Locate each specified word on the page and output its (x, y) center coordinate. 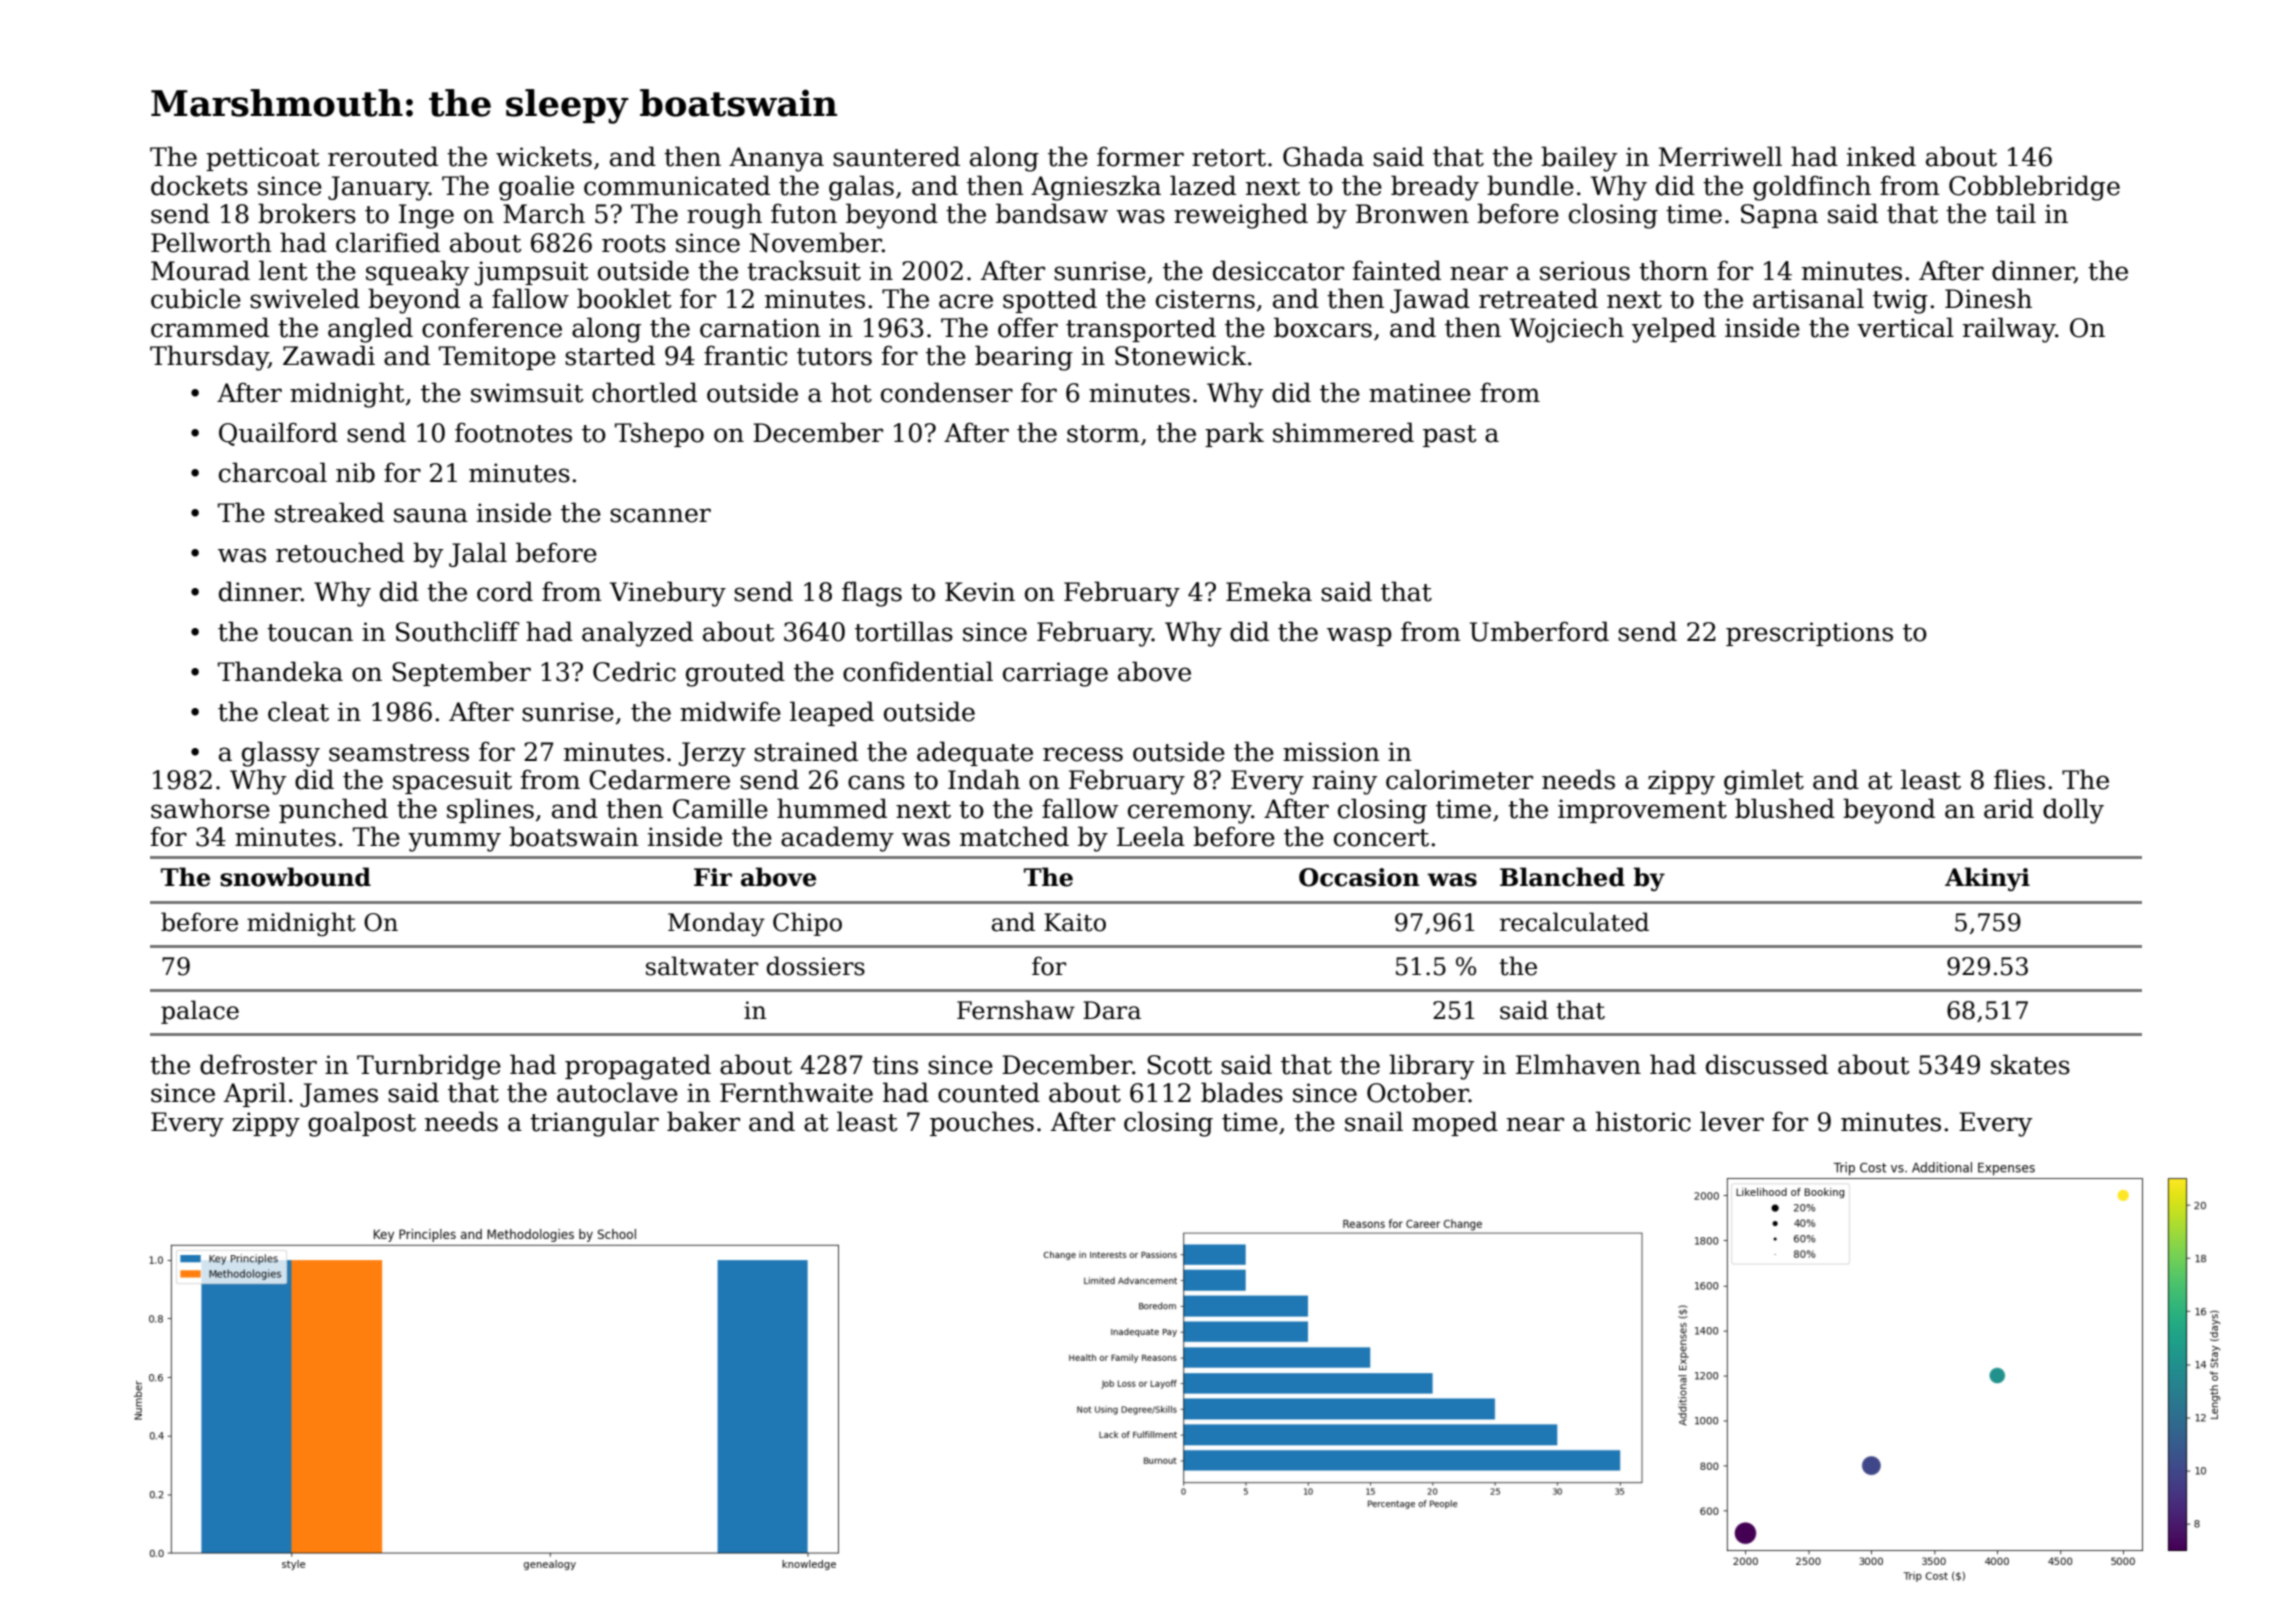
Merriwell (1720, 156)
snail (1374, 1121)
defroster (258, 1064)
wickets (544, 156)
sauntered (896, 156)
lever (1732, 1121)
